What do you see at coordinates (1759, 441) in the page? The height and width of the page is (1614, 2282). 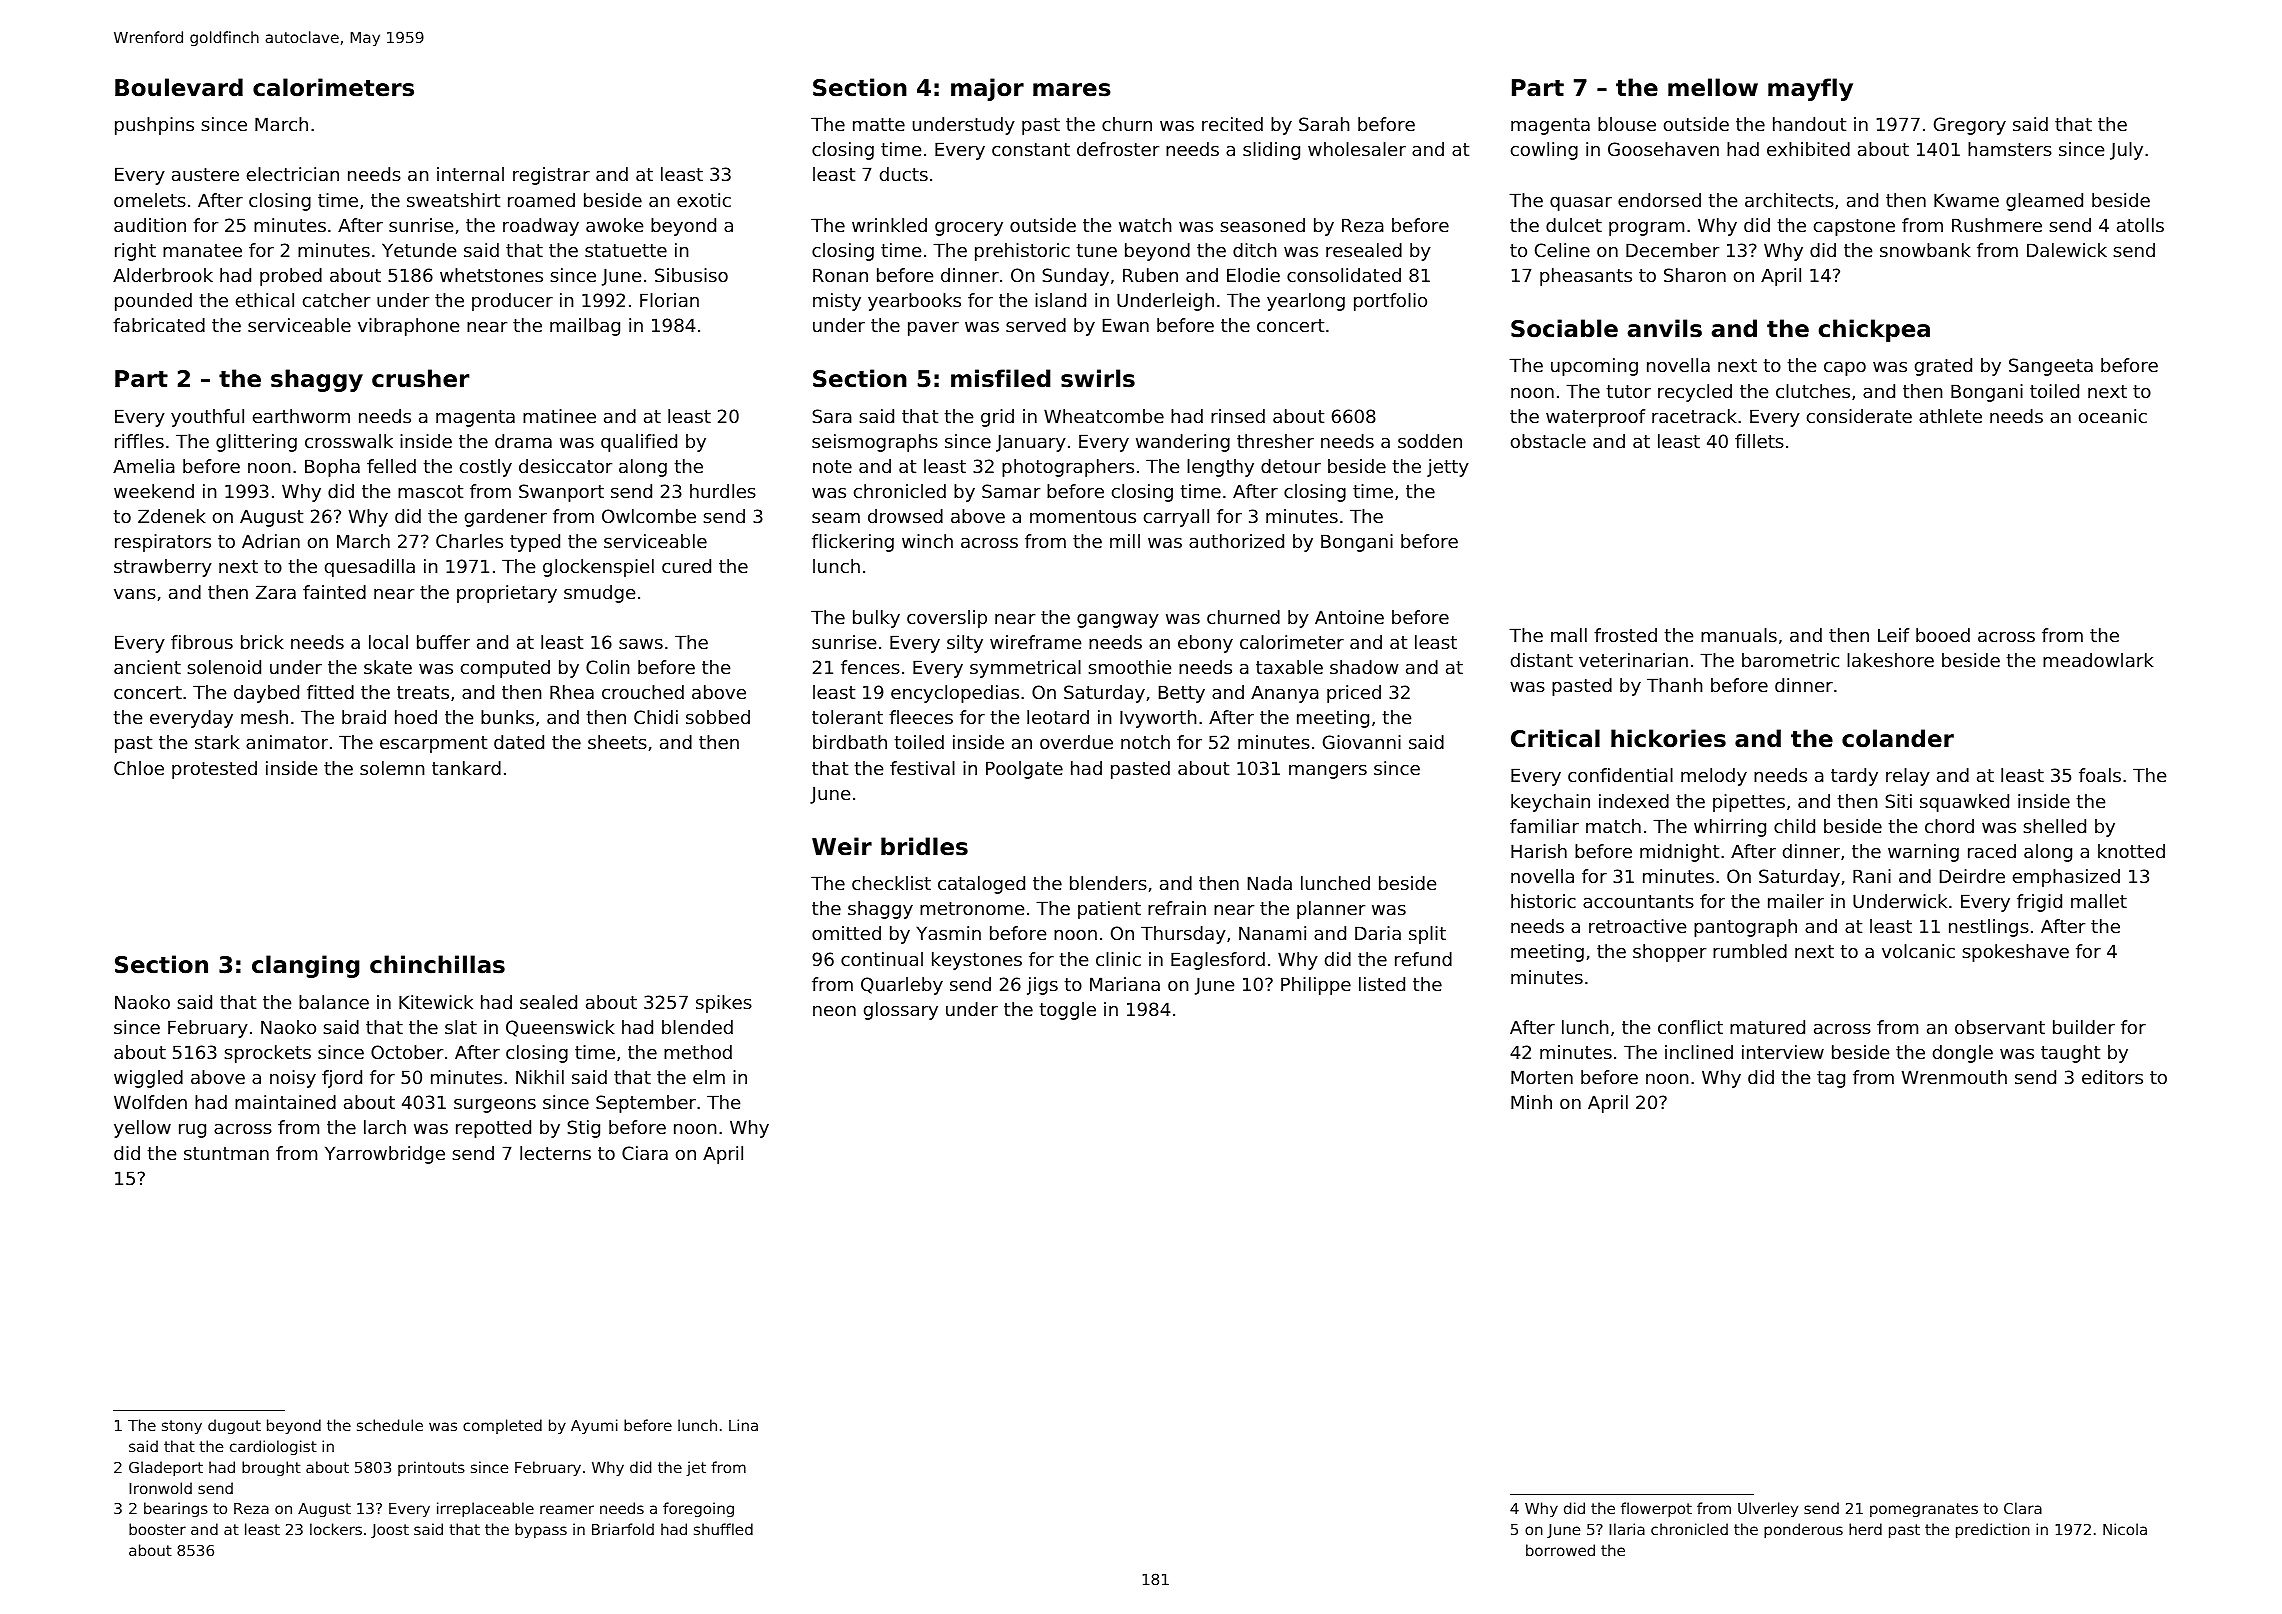 I see `fillets` at bounding box center [1759, 441].
